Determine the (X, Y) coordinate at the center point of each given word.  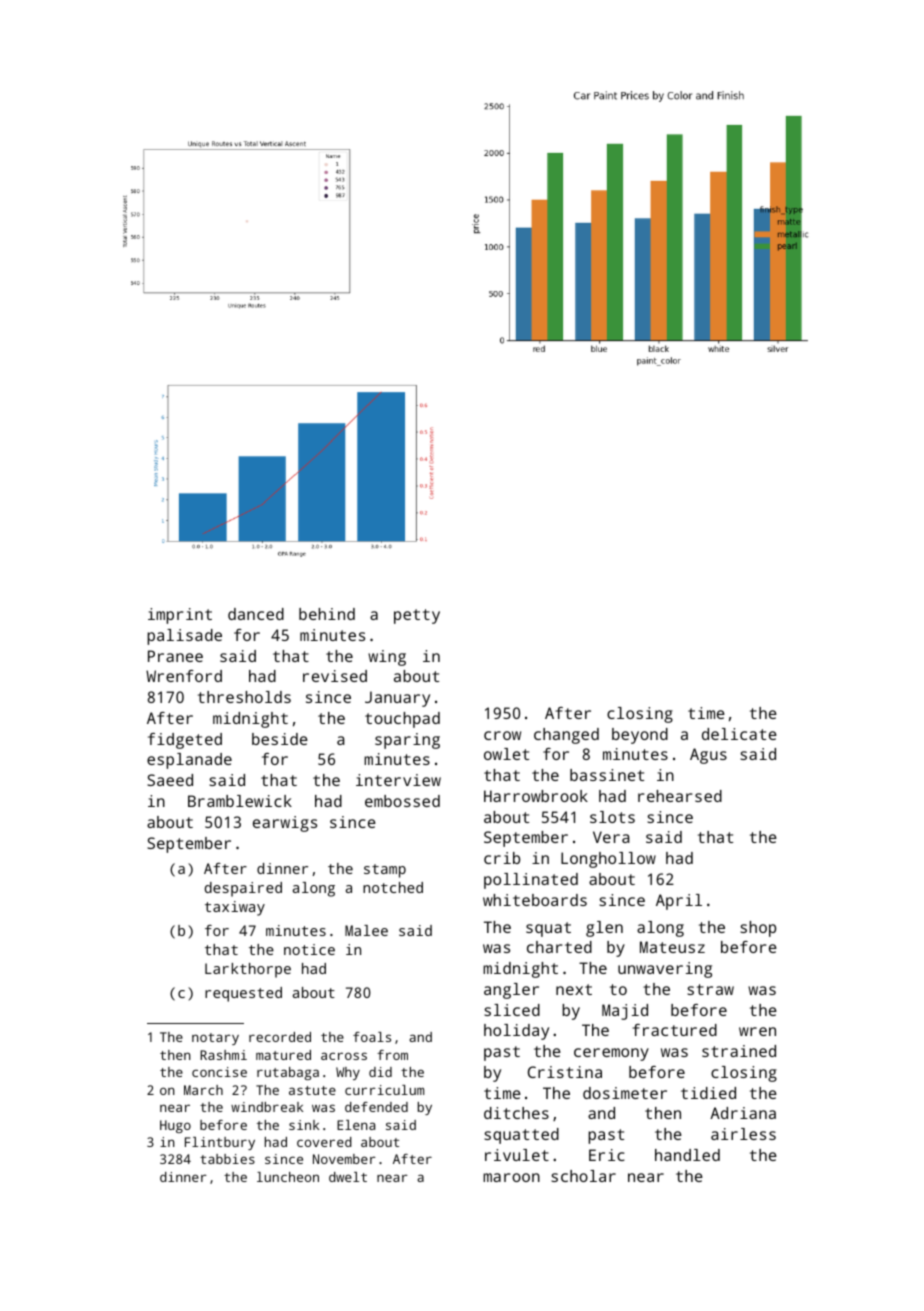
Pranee (175, 656)
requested (243, 994)
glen (604, 929)
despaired (243, 889)
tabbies (227, 1159)
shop (758, 929)
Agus (708, 756)
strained (739, 1051)
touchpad (402, 720)
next (574, 989)
